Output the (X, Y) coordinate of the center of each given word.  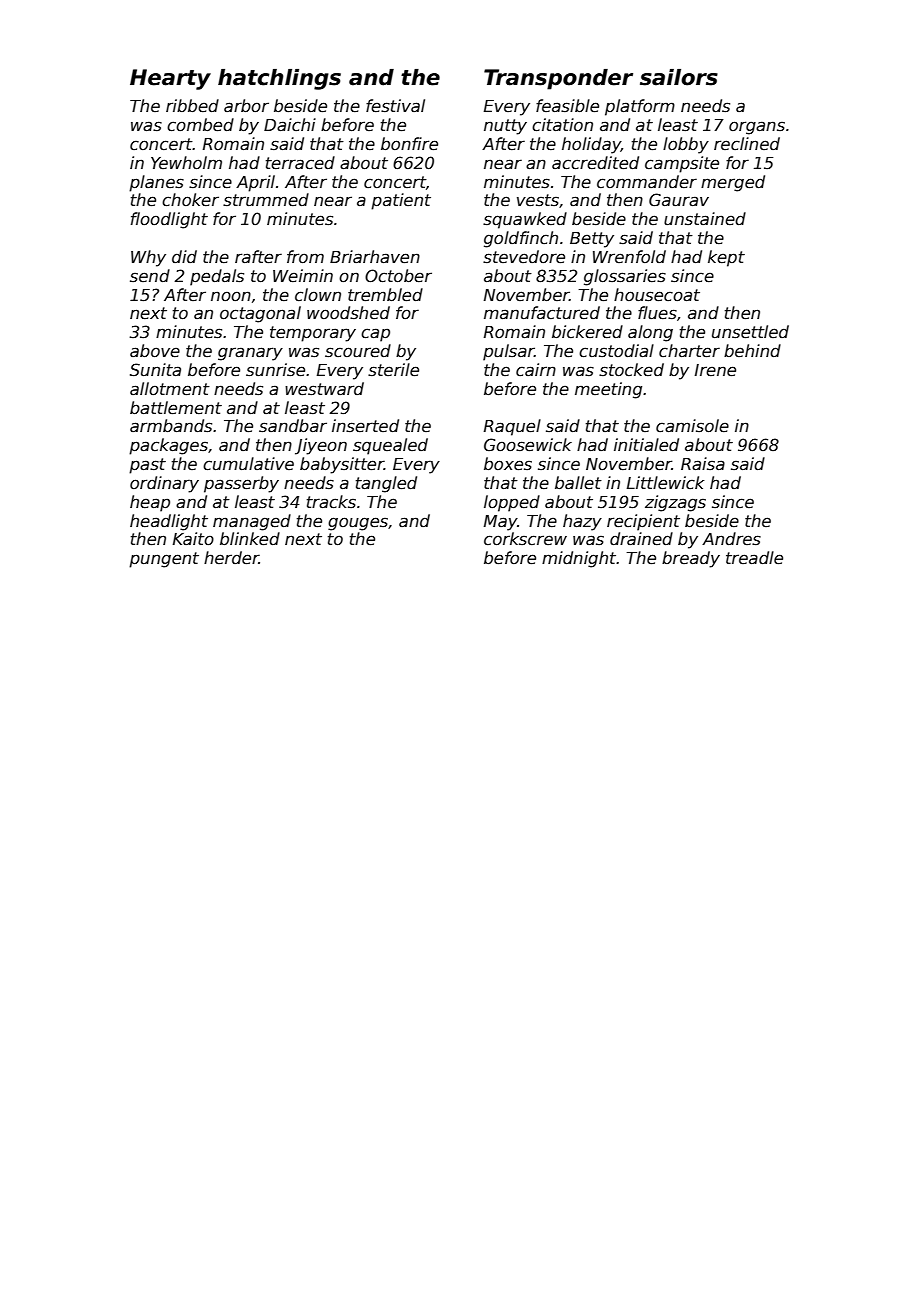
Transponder (558, 79)
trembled (385, 295)
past (147, 466)
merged (733, 183)
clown (318, 295)
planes (156, 183)
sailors (679, 77)
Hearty (170, 79)
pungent (164, 560)
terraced (300, 163)
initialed (646, 445)
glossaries (625, 277)
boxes (508, 464)
